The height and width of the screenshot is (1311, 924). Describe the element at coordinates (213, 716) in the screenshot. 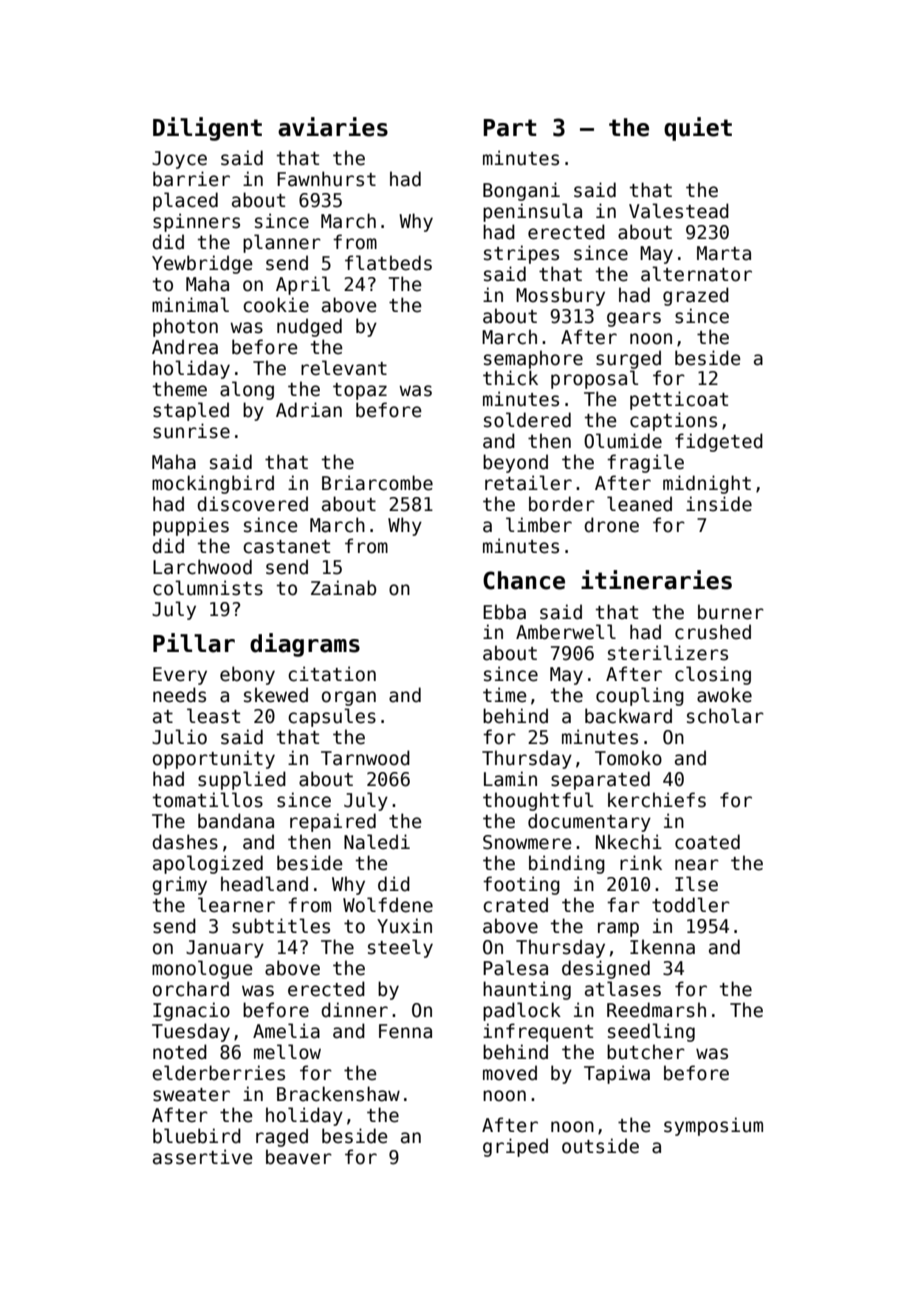

I see `least` at that location.
